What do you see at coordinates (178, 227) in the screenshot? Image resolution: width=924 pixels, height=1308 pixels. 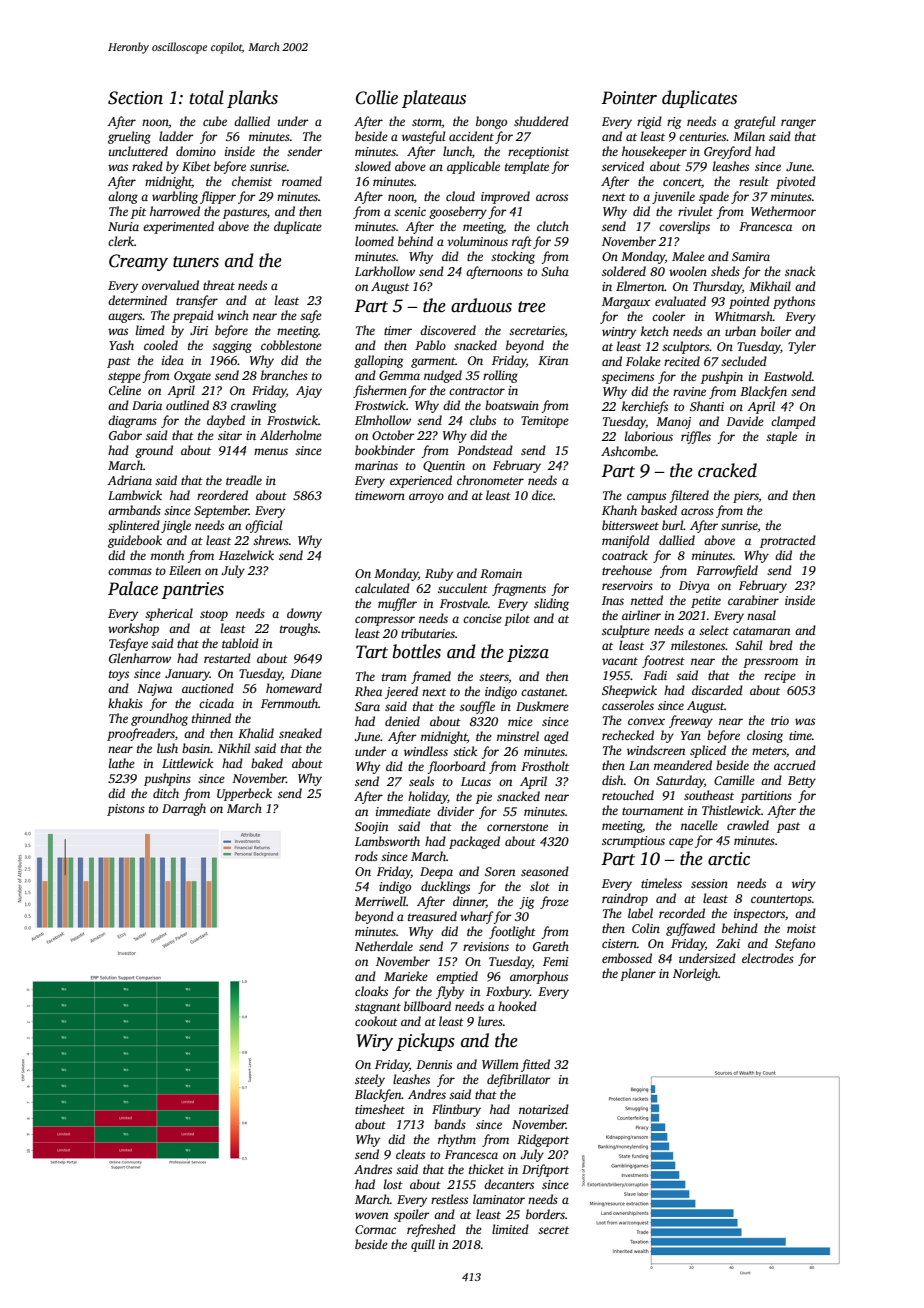 I see `experimented` at bounding box center [178, 227].
